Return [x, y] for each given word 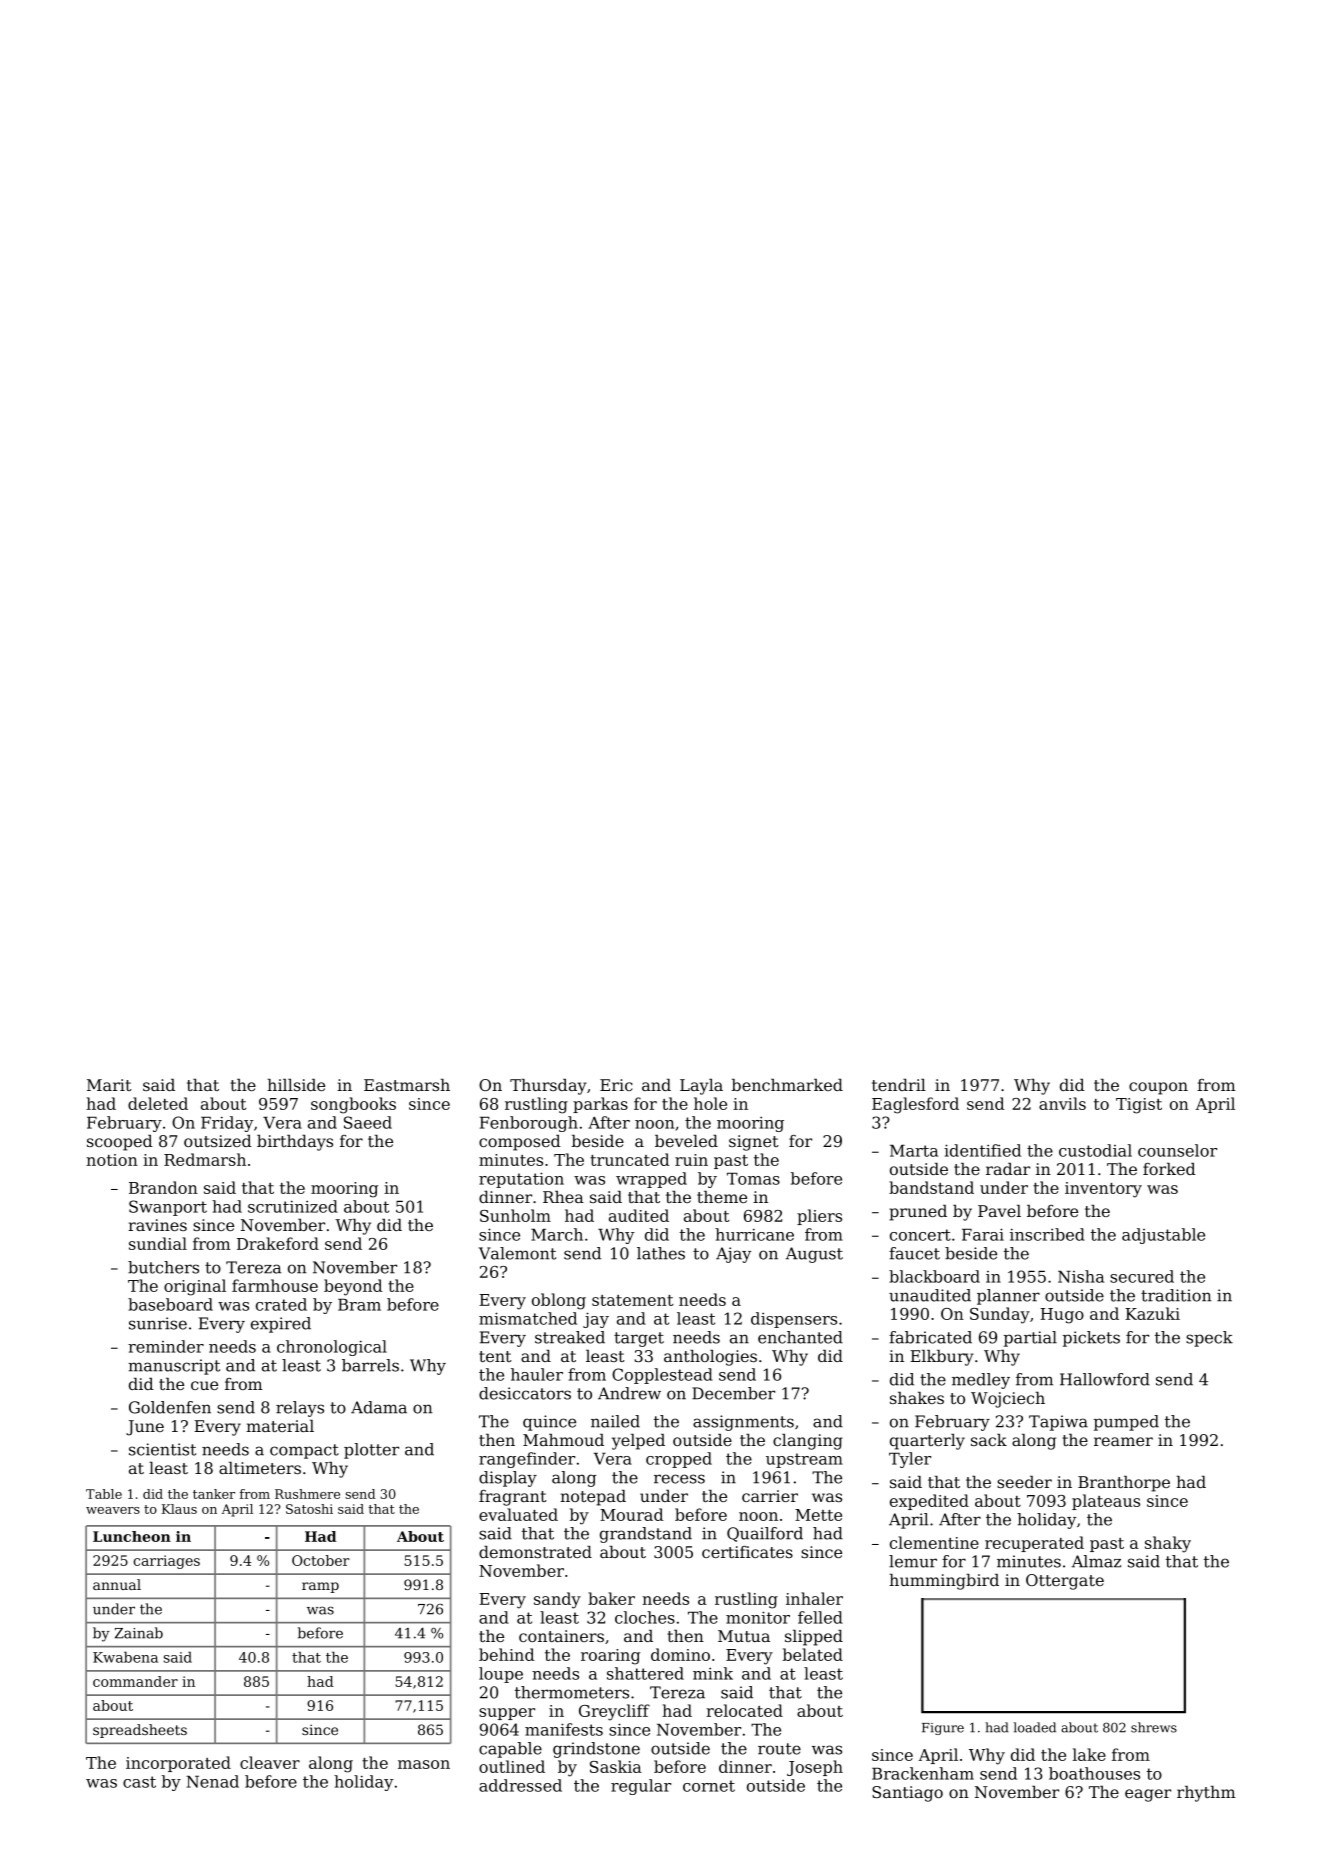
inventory [1103, 1190]
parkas [600, 1105]
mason [424, 1764]
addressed [520, 1785]
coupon [1158, 1088]
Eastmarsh [407, 1085]
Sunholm [515, 1215]
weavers [113, 1510]
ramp [320, 1587]
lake [1089, 1754]
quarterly [927, 1442]
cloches [645, 1617]
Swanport [168, 1208]
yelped [638, 1442]
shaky [1168, 1544]
